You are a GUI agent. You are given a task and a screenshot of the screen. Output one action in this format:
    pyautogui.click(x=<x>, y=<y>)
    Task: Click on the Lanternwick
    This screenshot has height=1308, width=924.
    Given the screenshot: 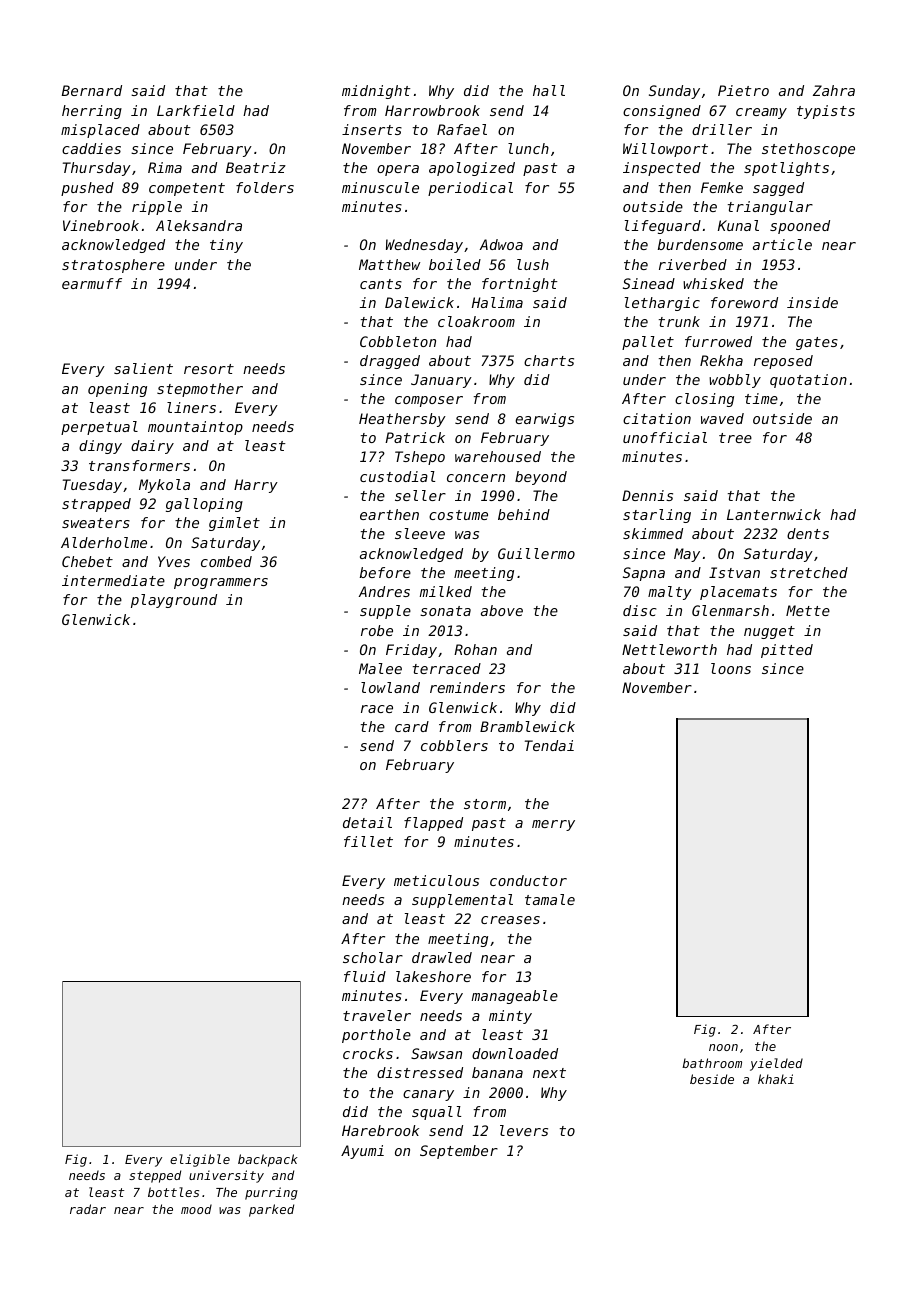 What is the action you would take?
    pyautogui.click(x=774, y=514)
